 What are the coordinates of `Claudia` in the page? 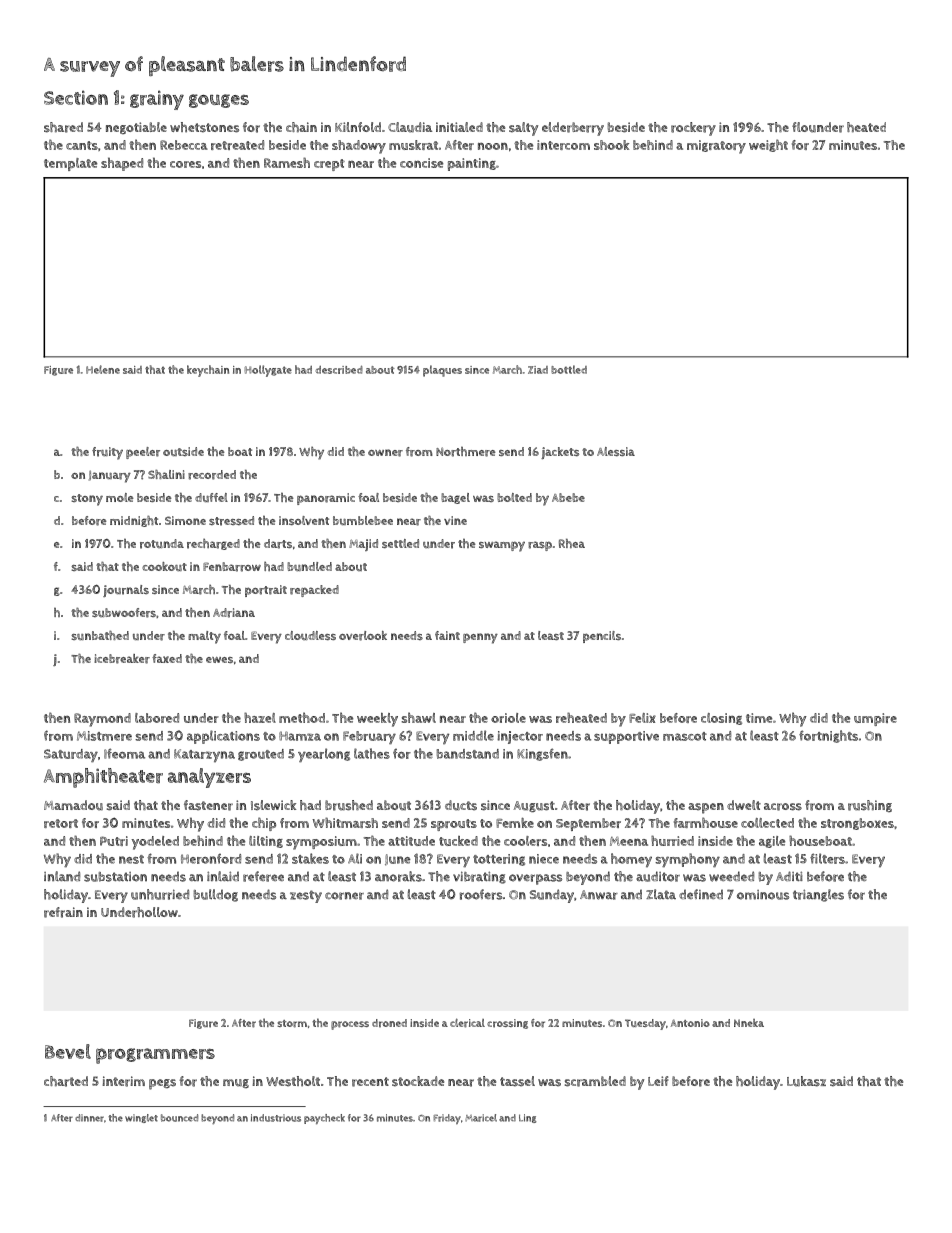 It's located at (410, 127).
